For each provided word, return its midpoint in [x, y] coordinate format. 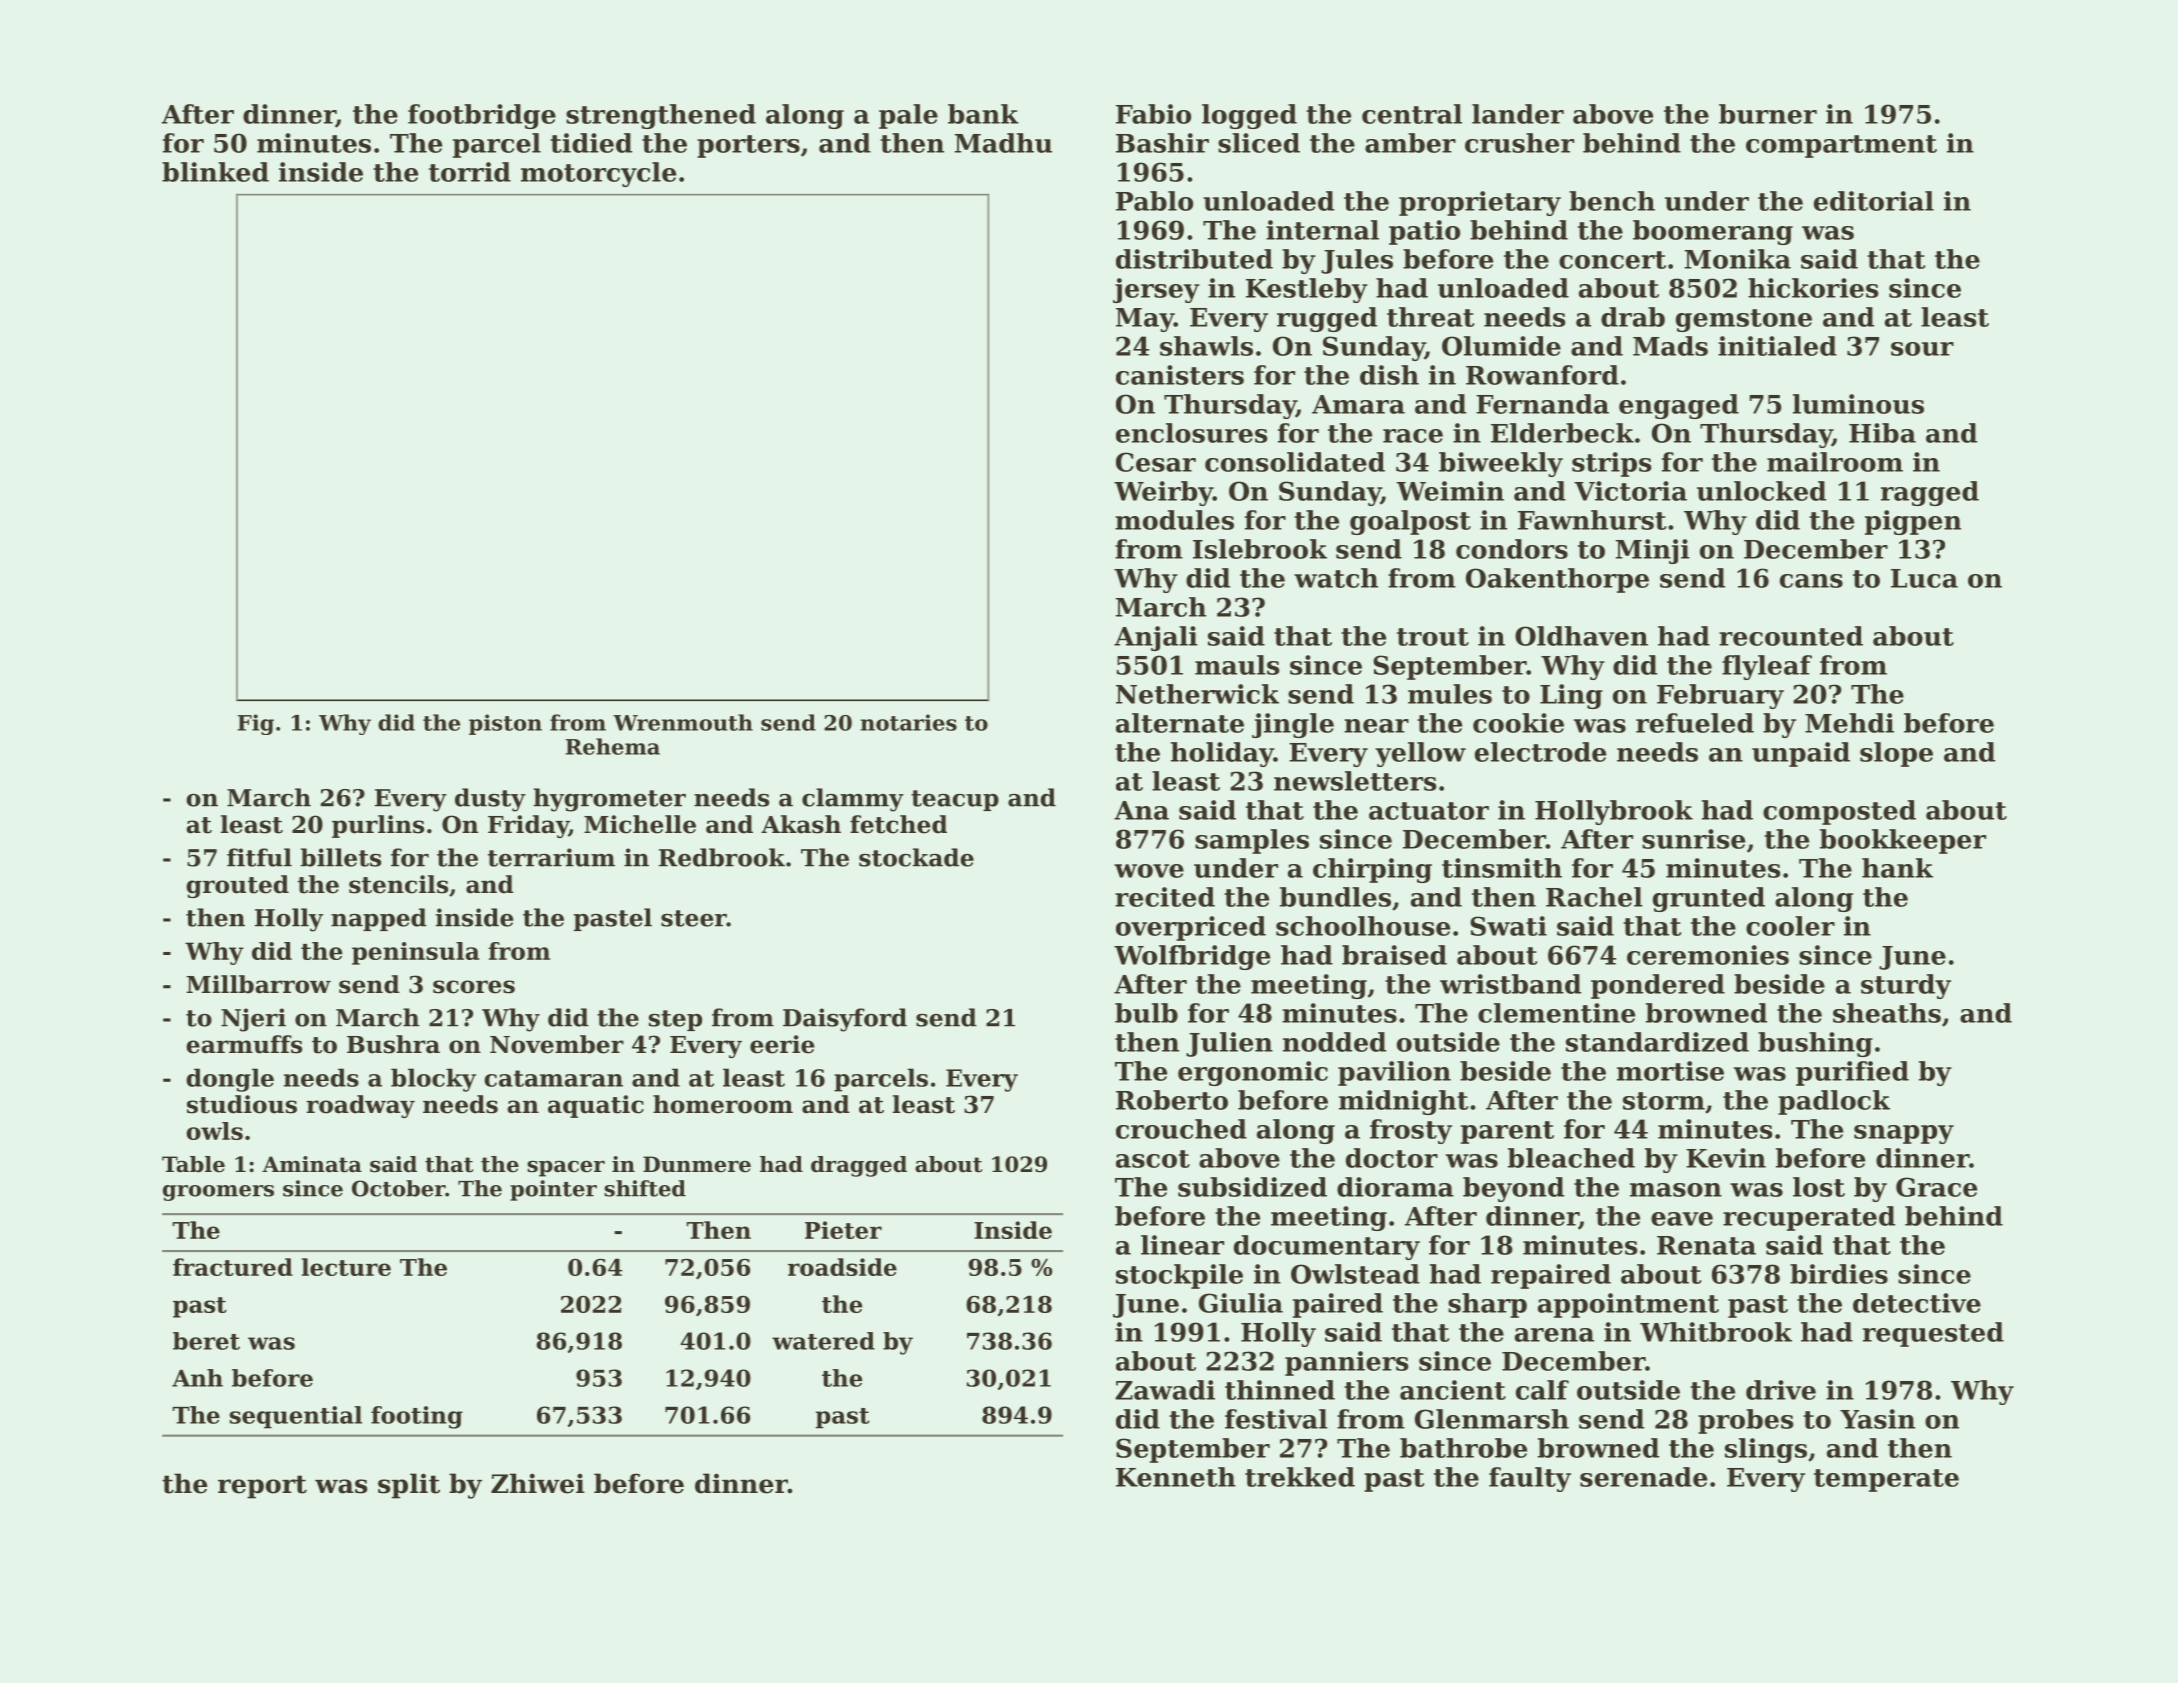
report [262, 1487]
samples [1252, 841]
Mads [1670, 346]
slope [1896, 754]
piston [505, 724]
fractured [233, 1267]
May [1145, 320]
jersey [1156, 290]
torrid [470, 172]
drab [1633, 317]
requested [1933, 1334]
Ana [1141, 810]
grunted [1709, 899]
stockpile [1179, 1276]
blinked [215, 172]
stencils [398, 884]
